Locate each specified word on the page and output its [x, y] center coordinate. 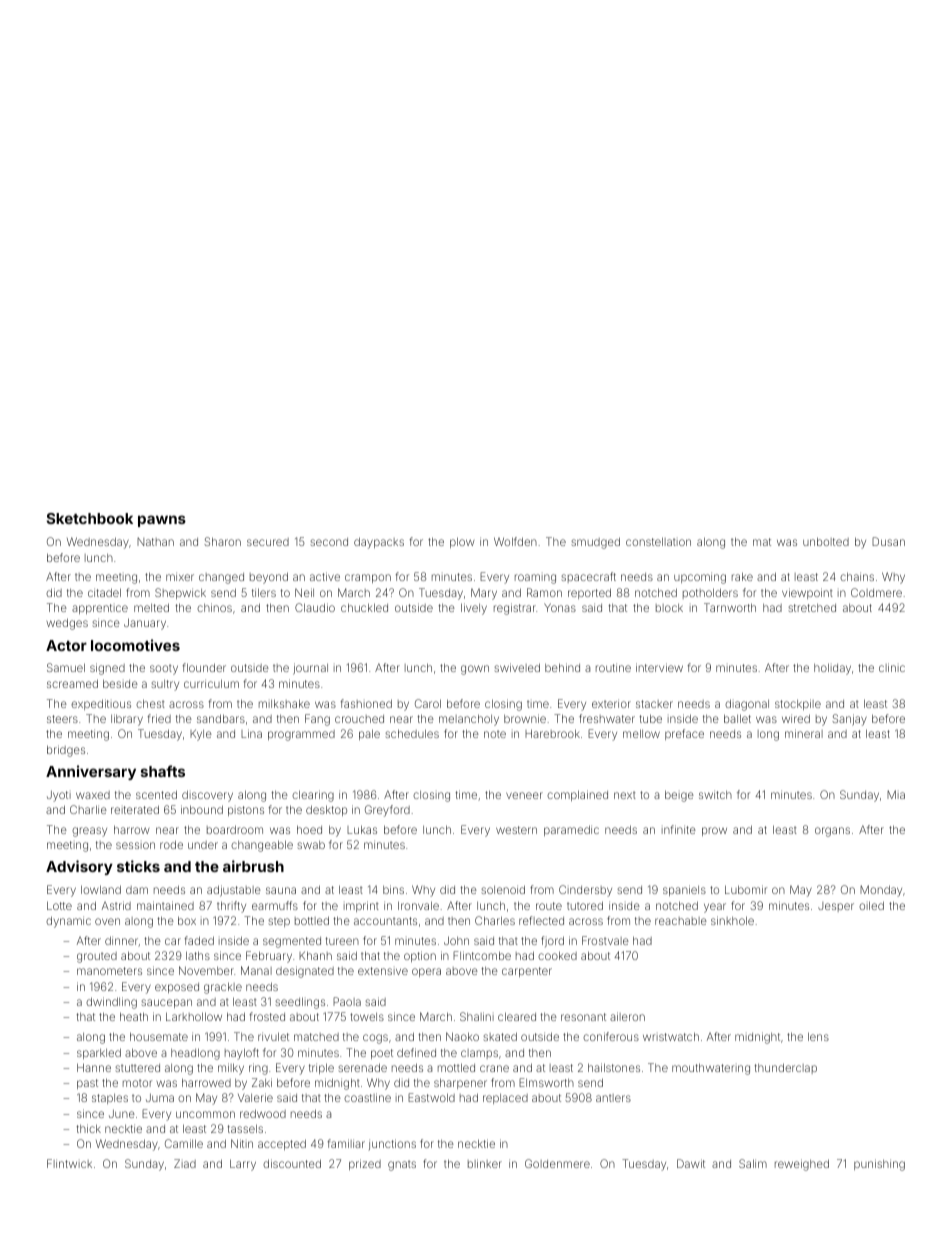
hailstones [614, 1067]
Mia [896, 794]
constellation [658, 541]
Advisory [79, 867]
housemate [159, 1036]
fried [159, 718]
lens [818, 1036]
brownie [525, 718]
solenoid [503, 889]
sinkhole [732, 920]
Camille [184, 1143]
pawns [162, 521]
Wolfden [515, 541]
